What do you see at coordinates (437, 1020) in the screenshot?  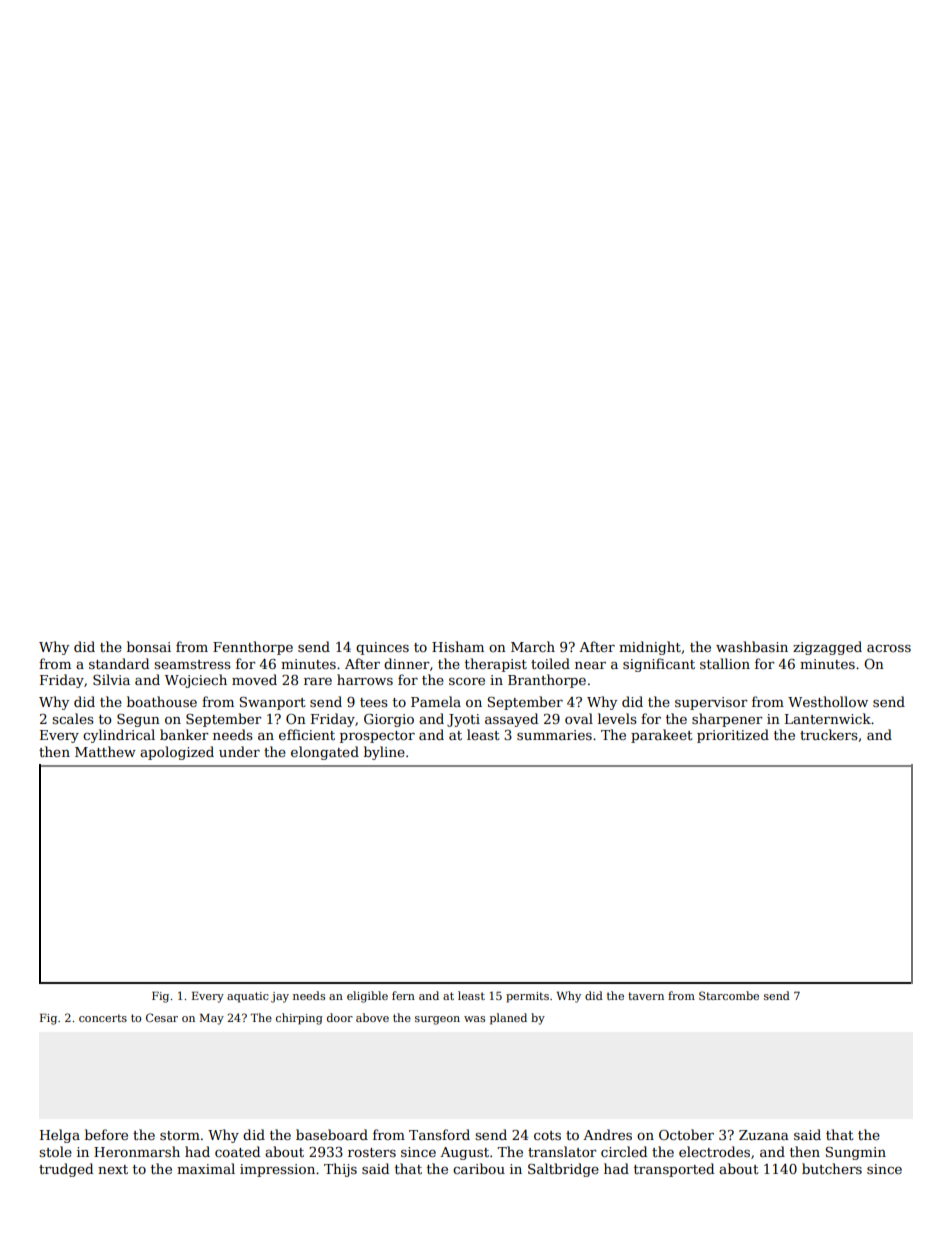 I see `surgeon` at bounding box center [437, 1020].
